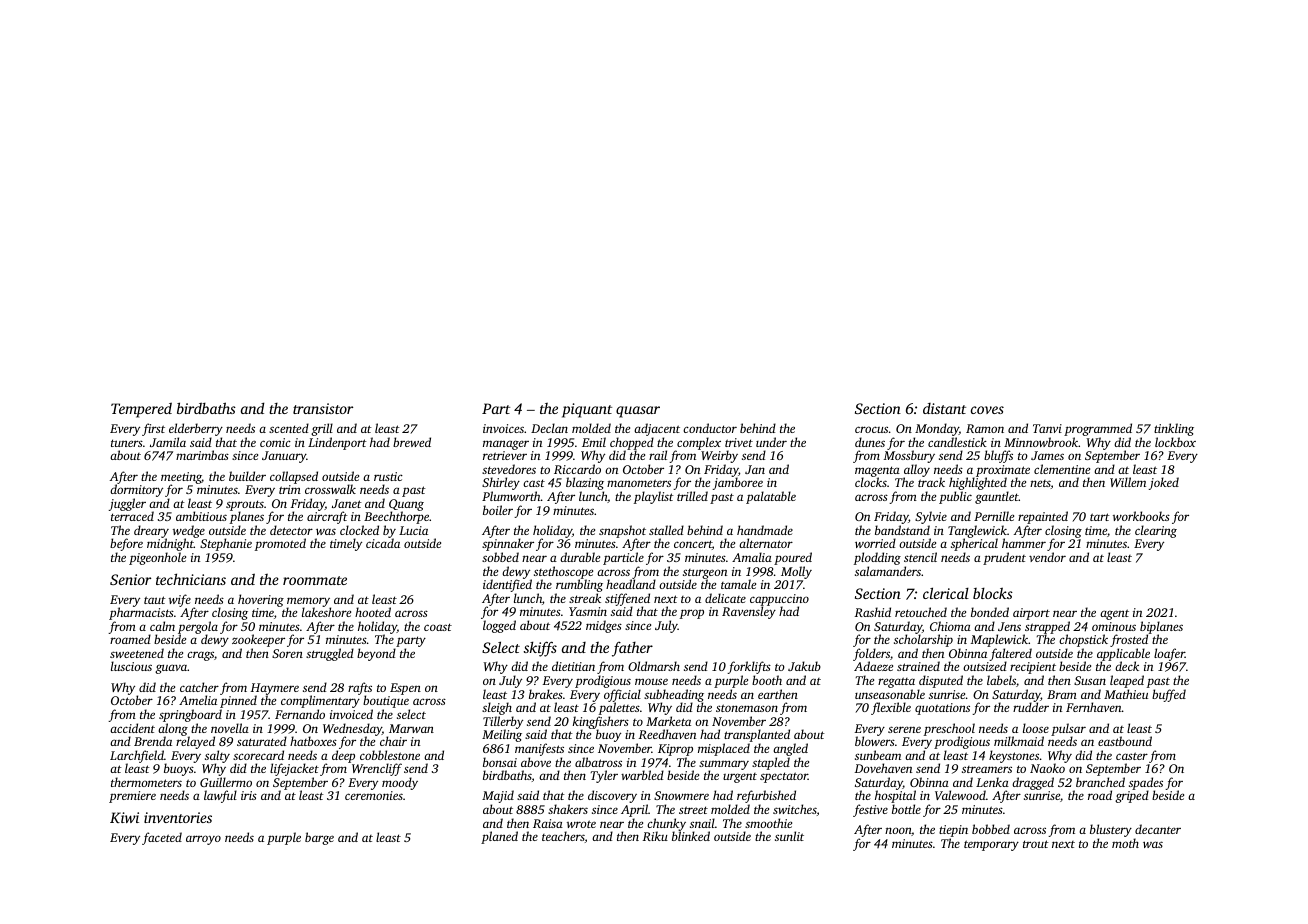  What do you see at coordinates (987, 410) in the screenshot?
I see `coves` at bounding box center [987, 410].
